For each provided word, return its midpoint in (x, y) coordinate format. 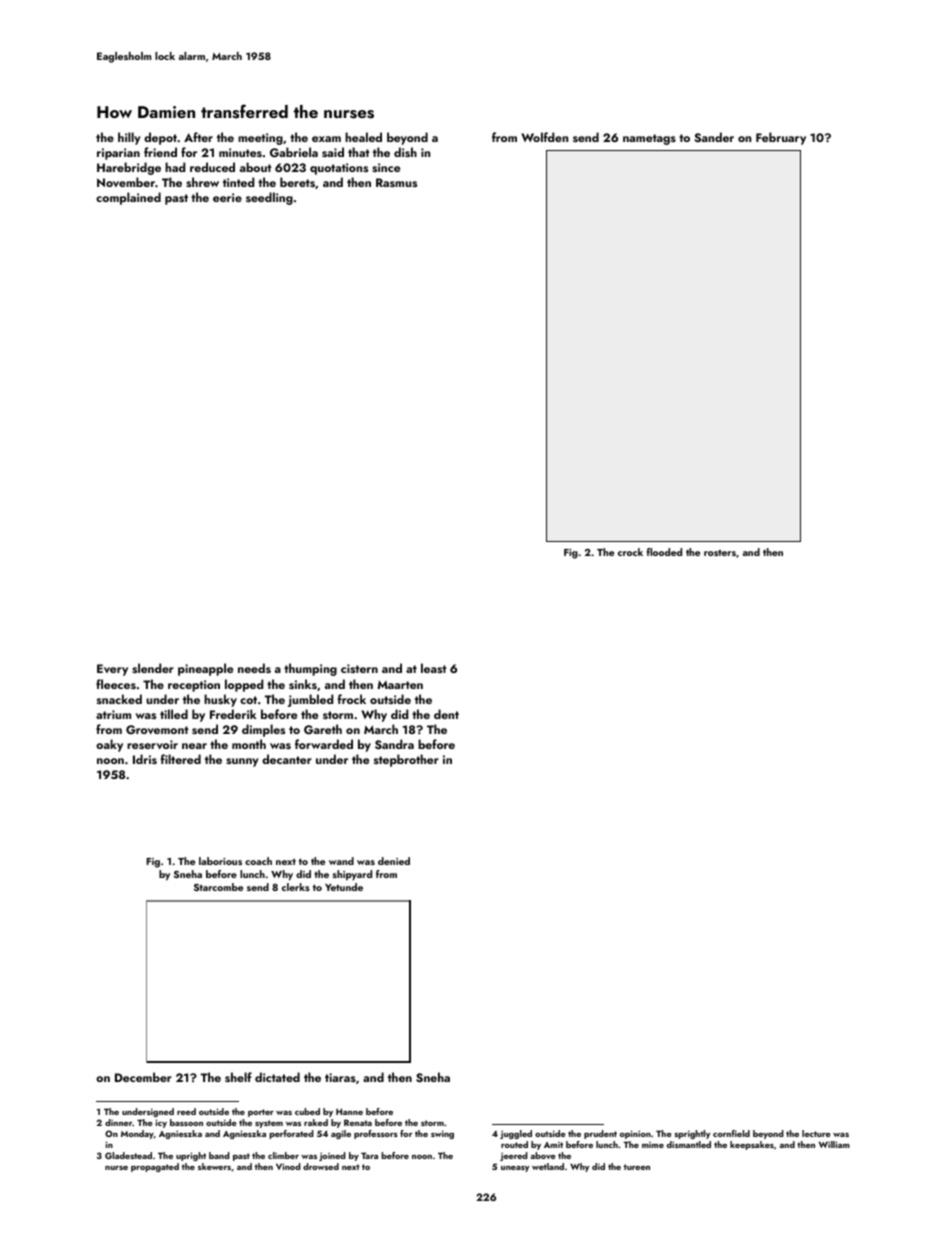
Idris (145, 759)
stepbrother (406, 760)
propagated (155, 1167)
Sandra (394, 744)
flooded (664, 552)
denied (394, 861)
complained (128, 198)
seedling (269, 198)
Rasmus (396, 182)
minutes (240, 152)
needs (254, 668)
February (781, 138)
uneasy (515, 1169)
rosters (720, 553)
